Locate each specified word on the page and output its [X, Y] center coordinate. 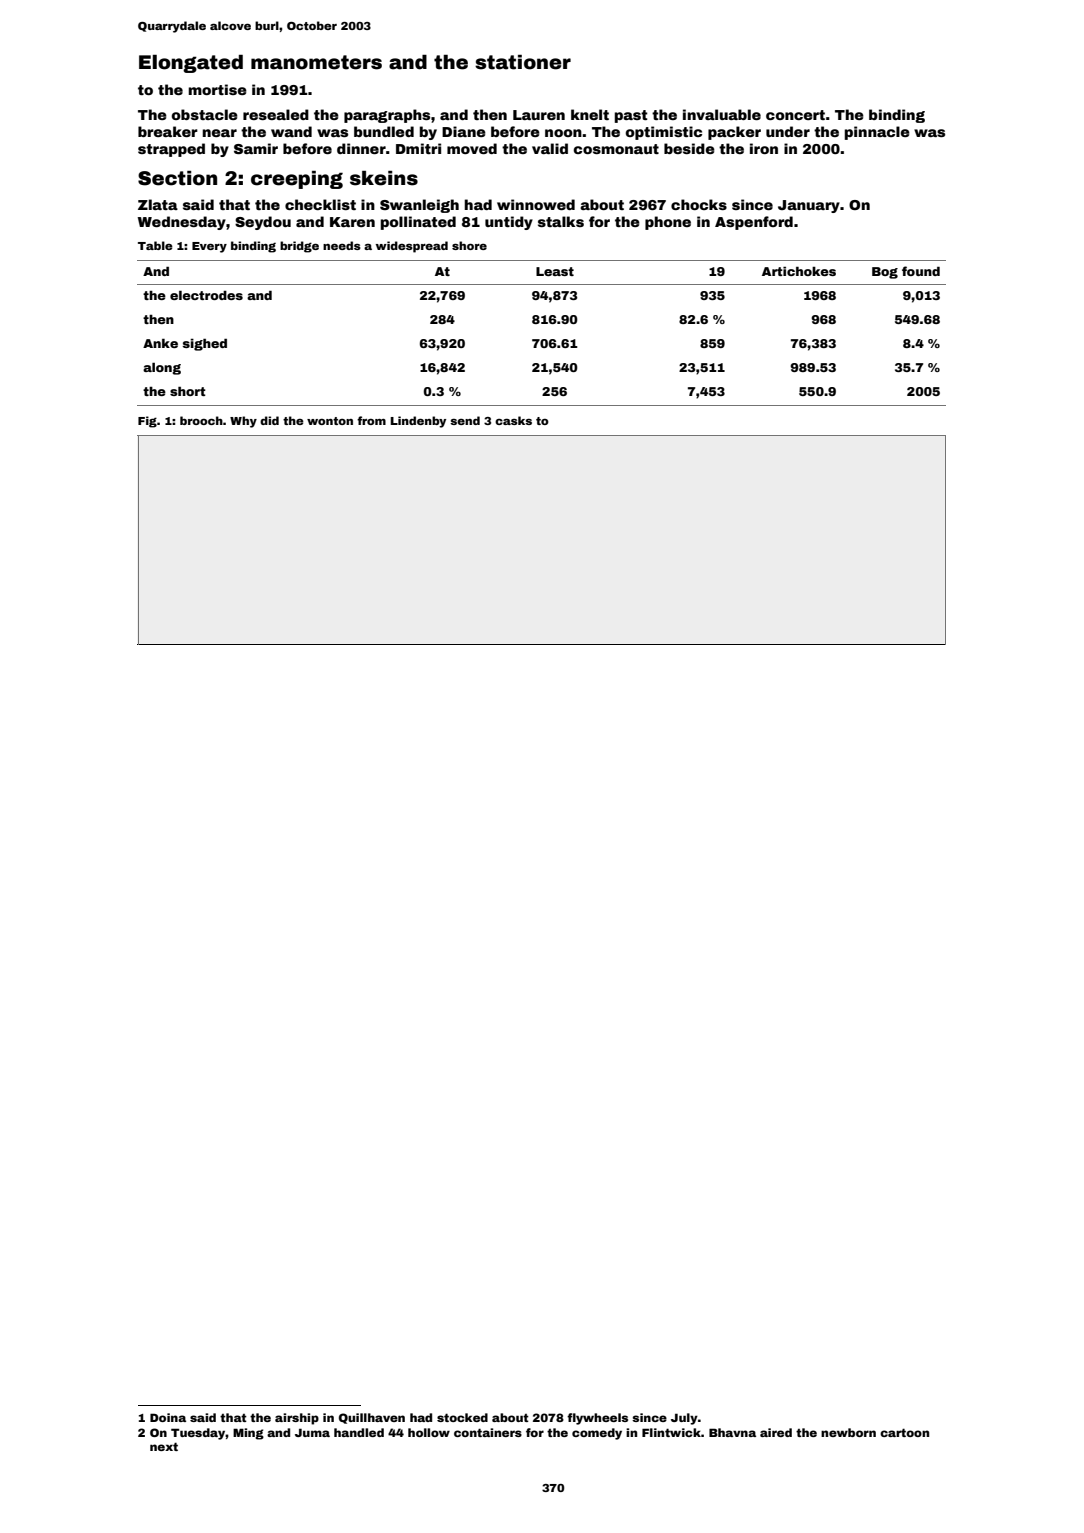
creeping [297, 180]
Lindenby [418, 422]
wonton [330, 421]
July [684, 1419]
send [465, 420]
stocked [462, 1417]
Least [555, 271]
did [269, 420]
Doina [168, 1417]
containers [488, 1432]
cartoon [904, 1432]
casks [513, 420]
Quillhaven [372, 1418]
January [809, 206]
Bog [885, 273]
